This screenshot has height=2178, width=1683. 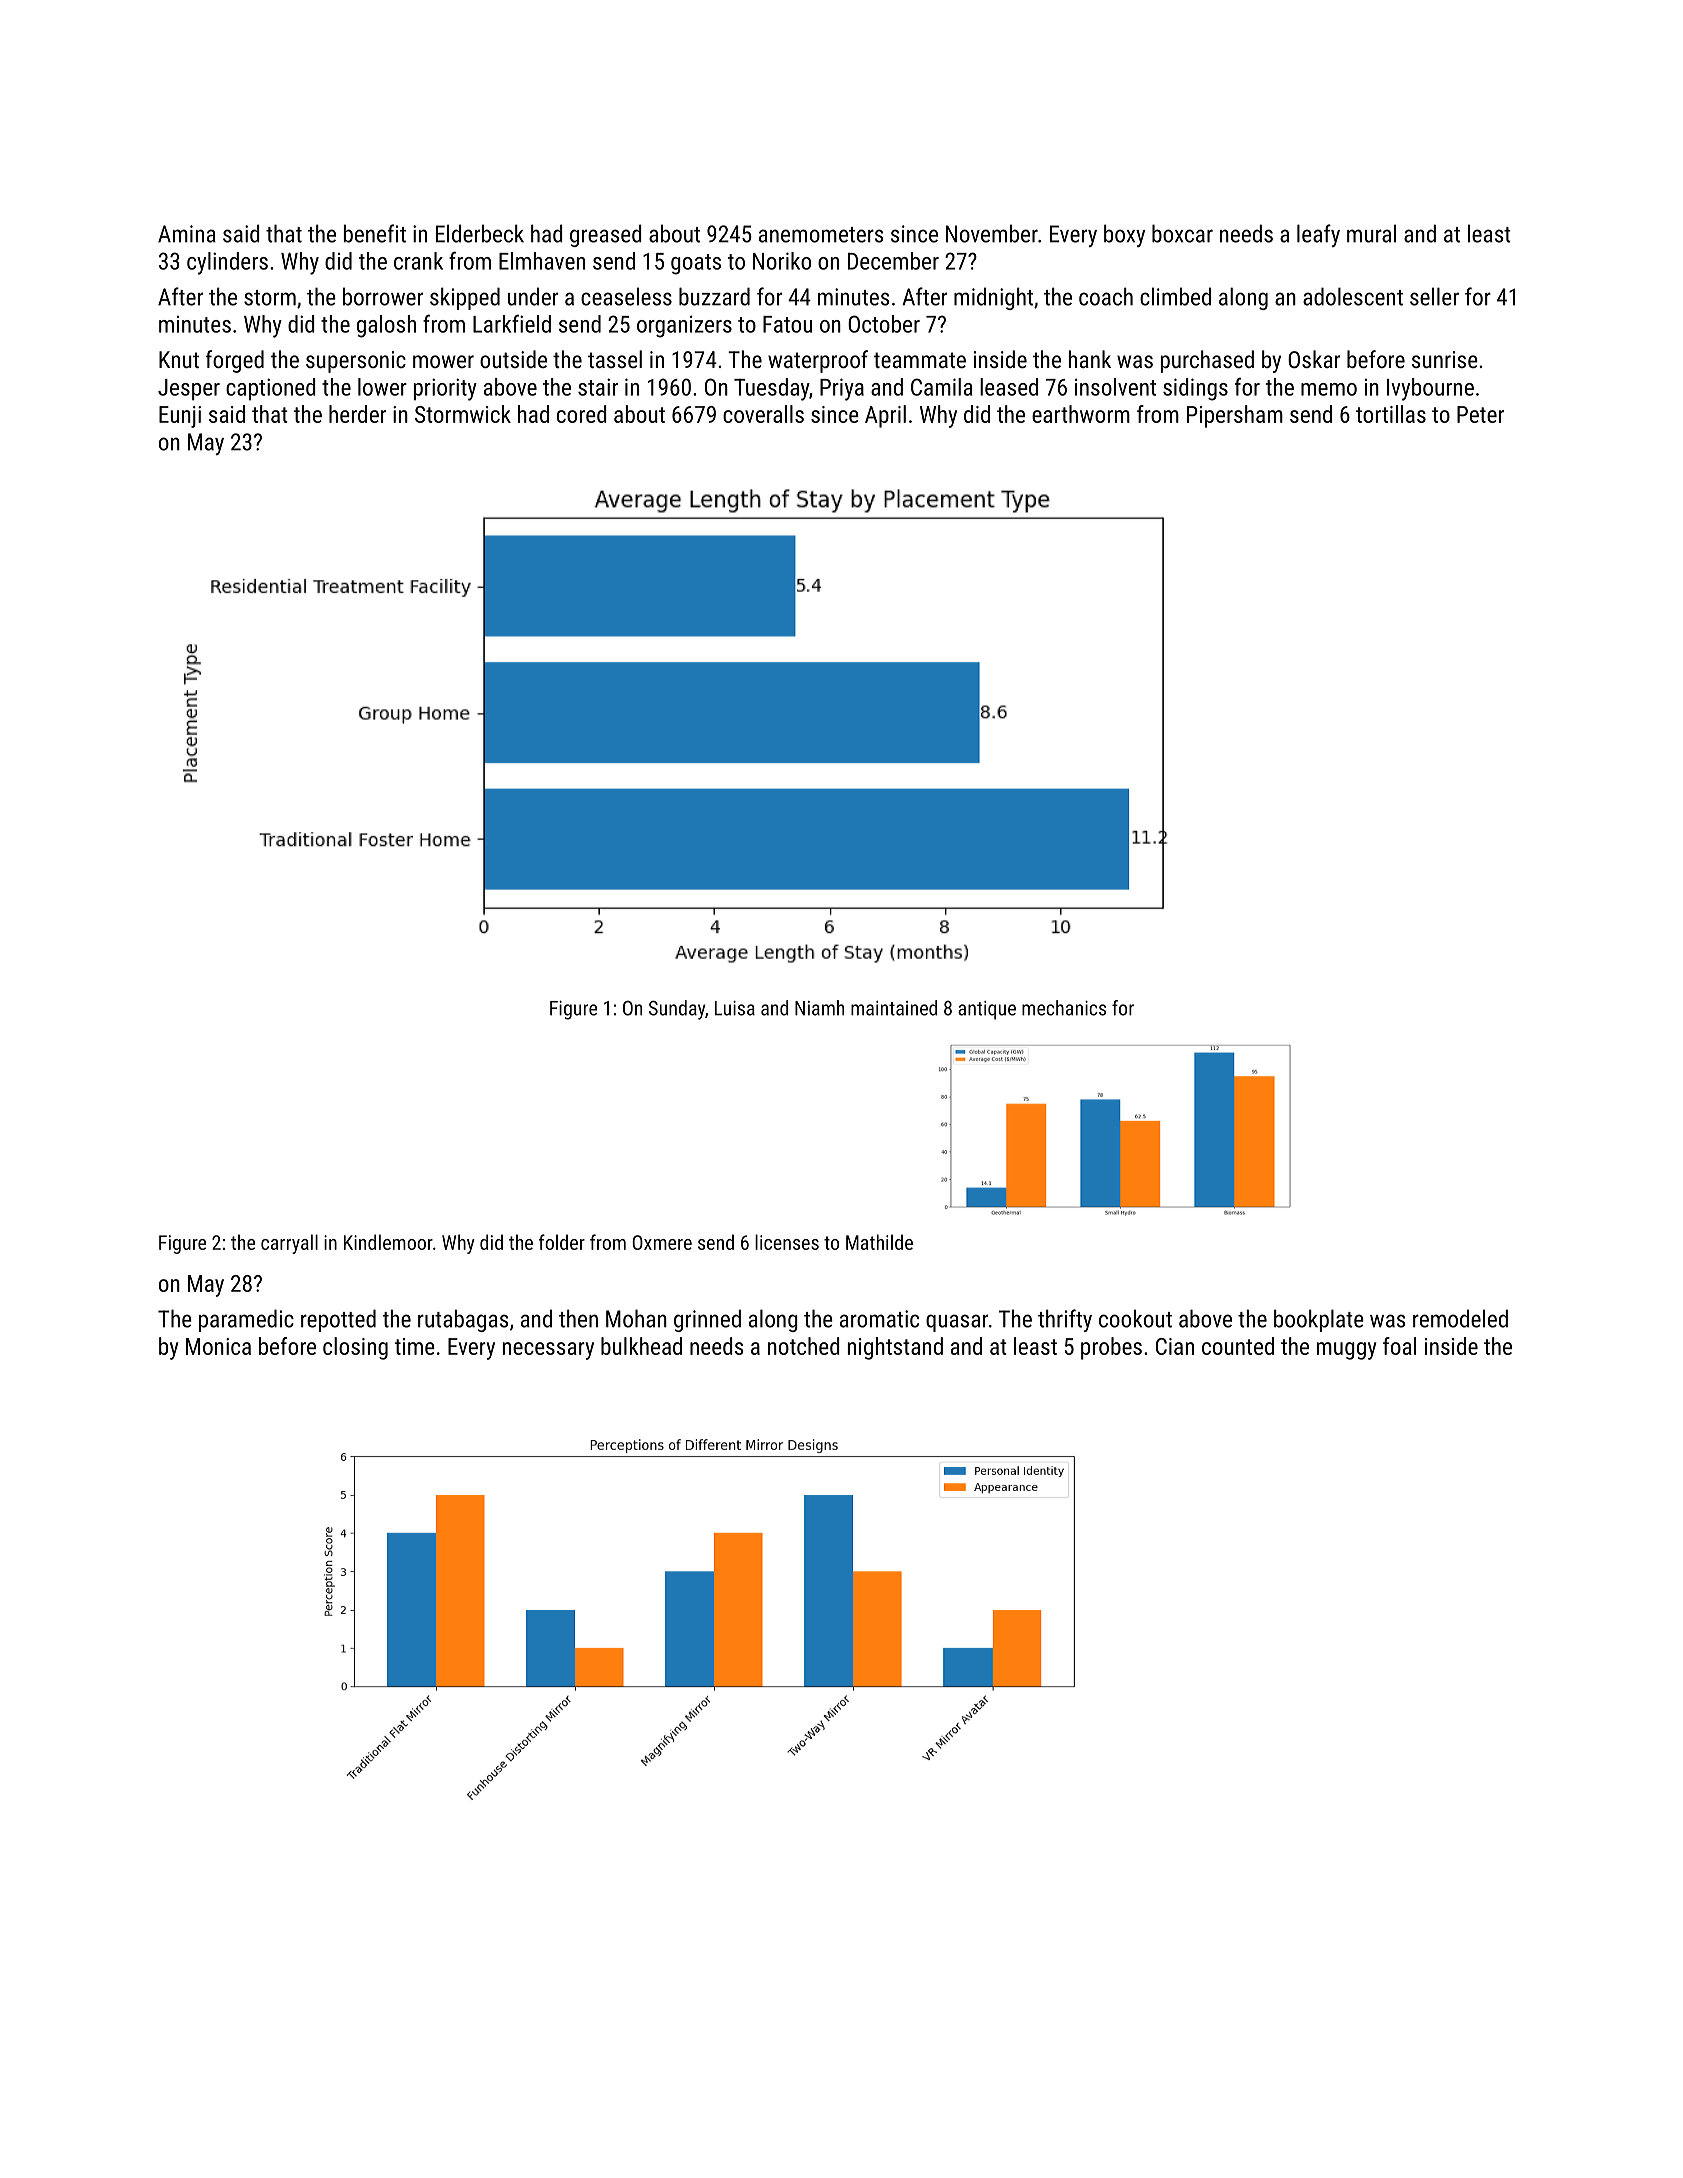 I want to click on mechanics, so click(x=1064, y=1008).
